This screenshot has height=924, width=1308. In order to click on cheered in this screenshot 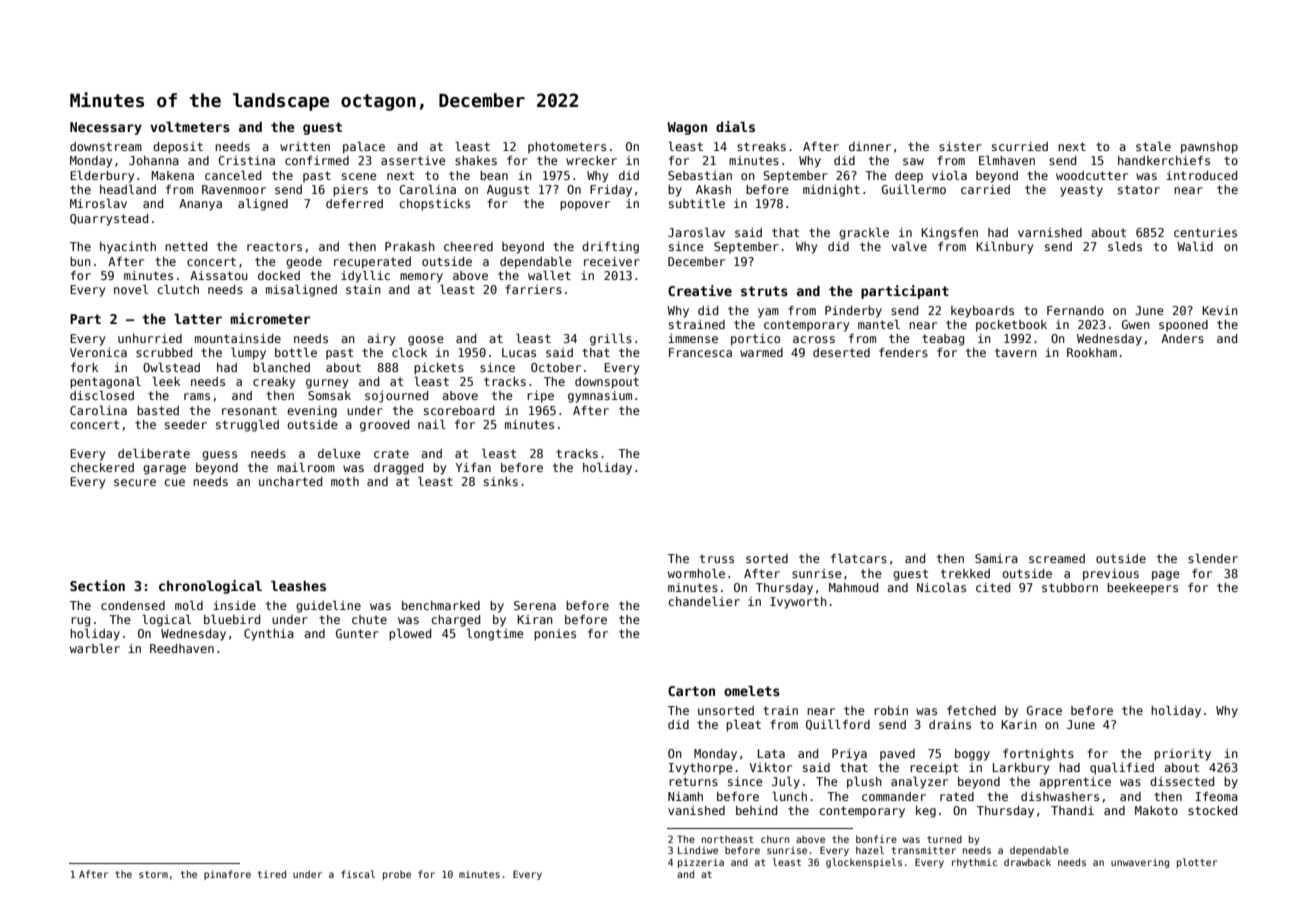, I will do `click(468, 246)`.
